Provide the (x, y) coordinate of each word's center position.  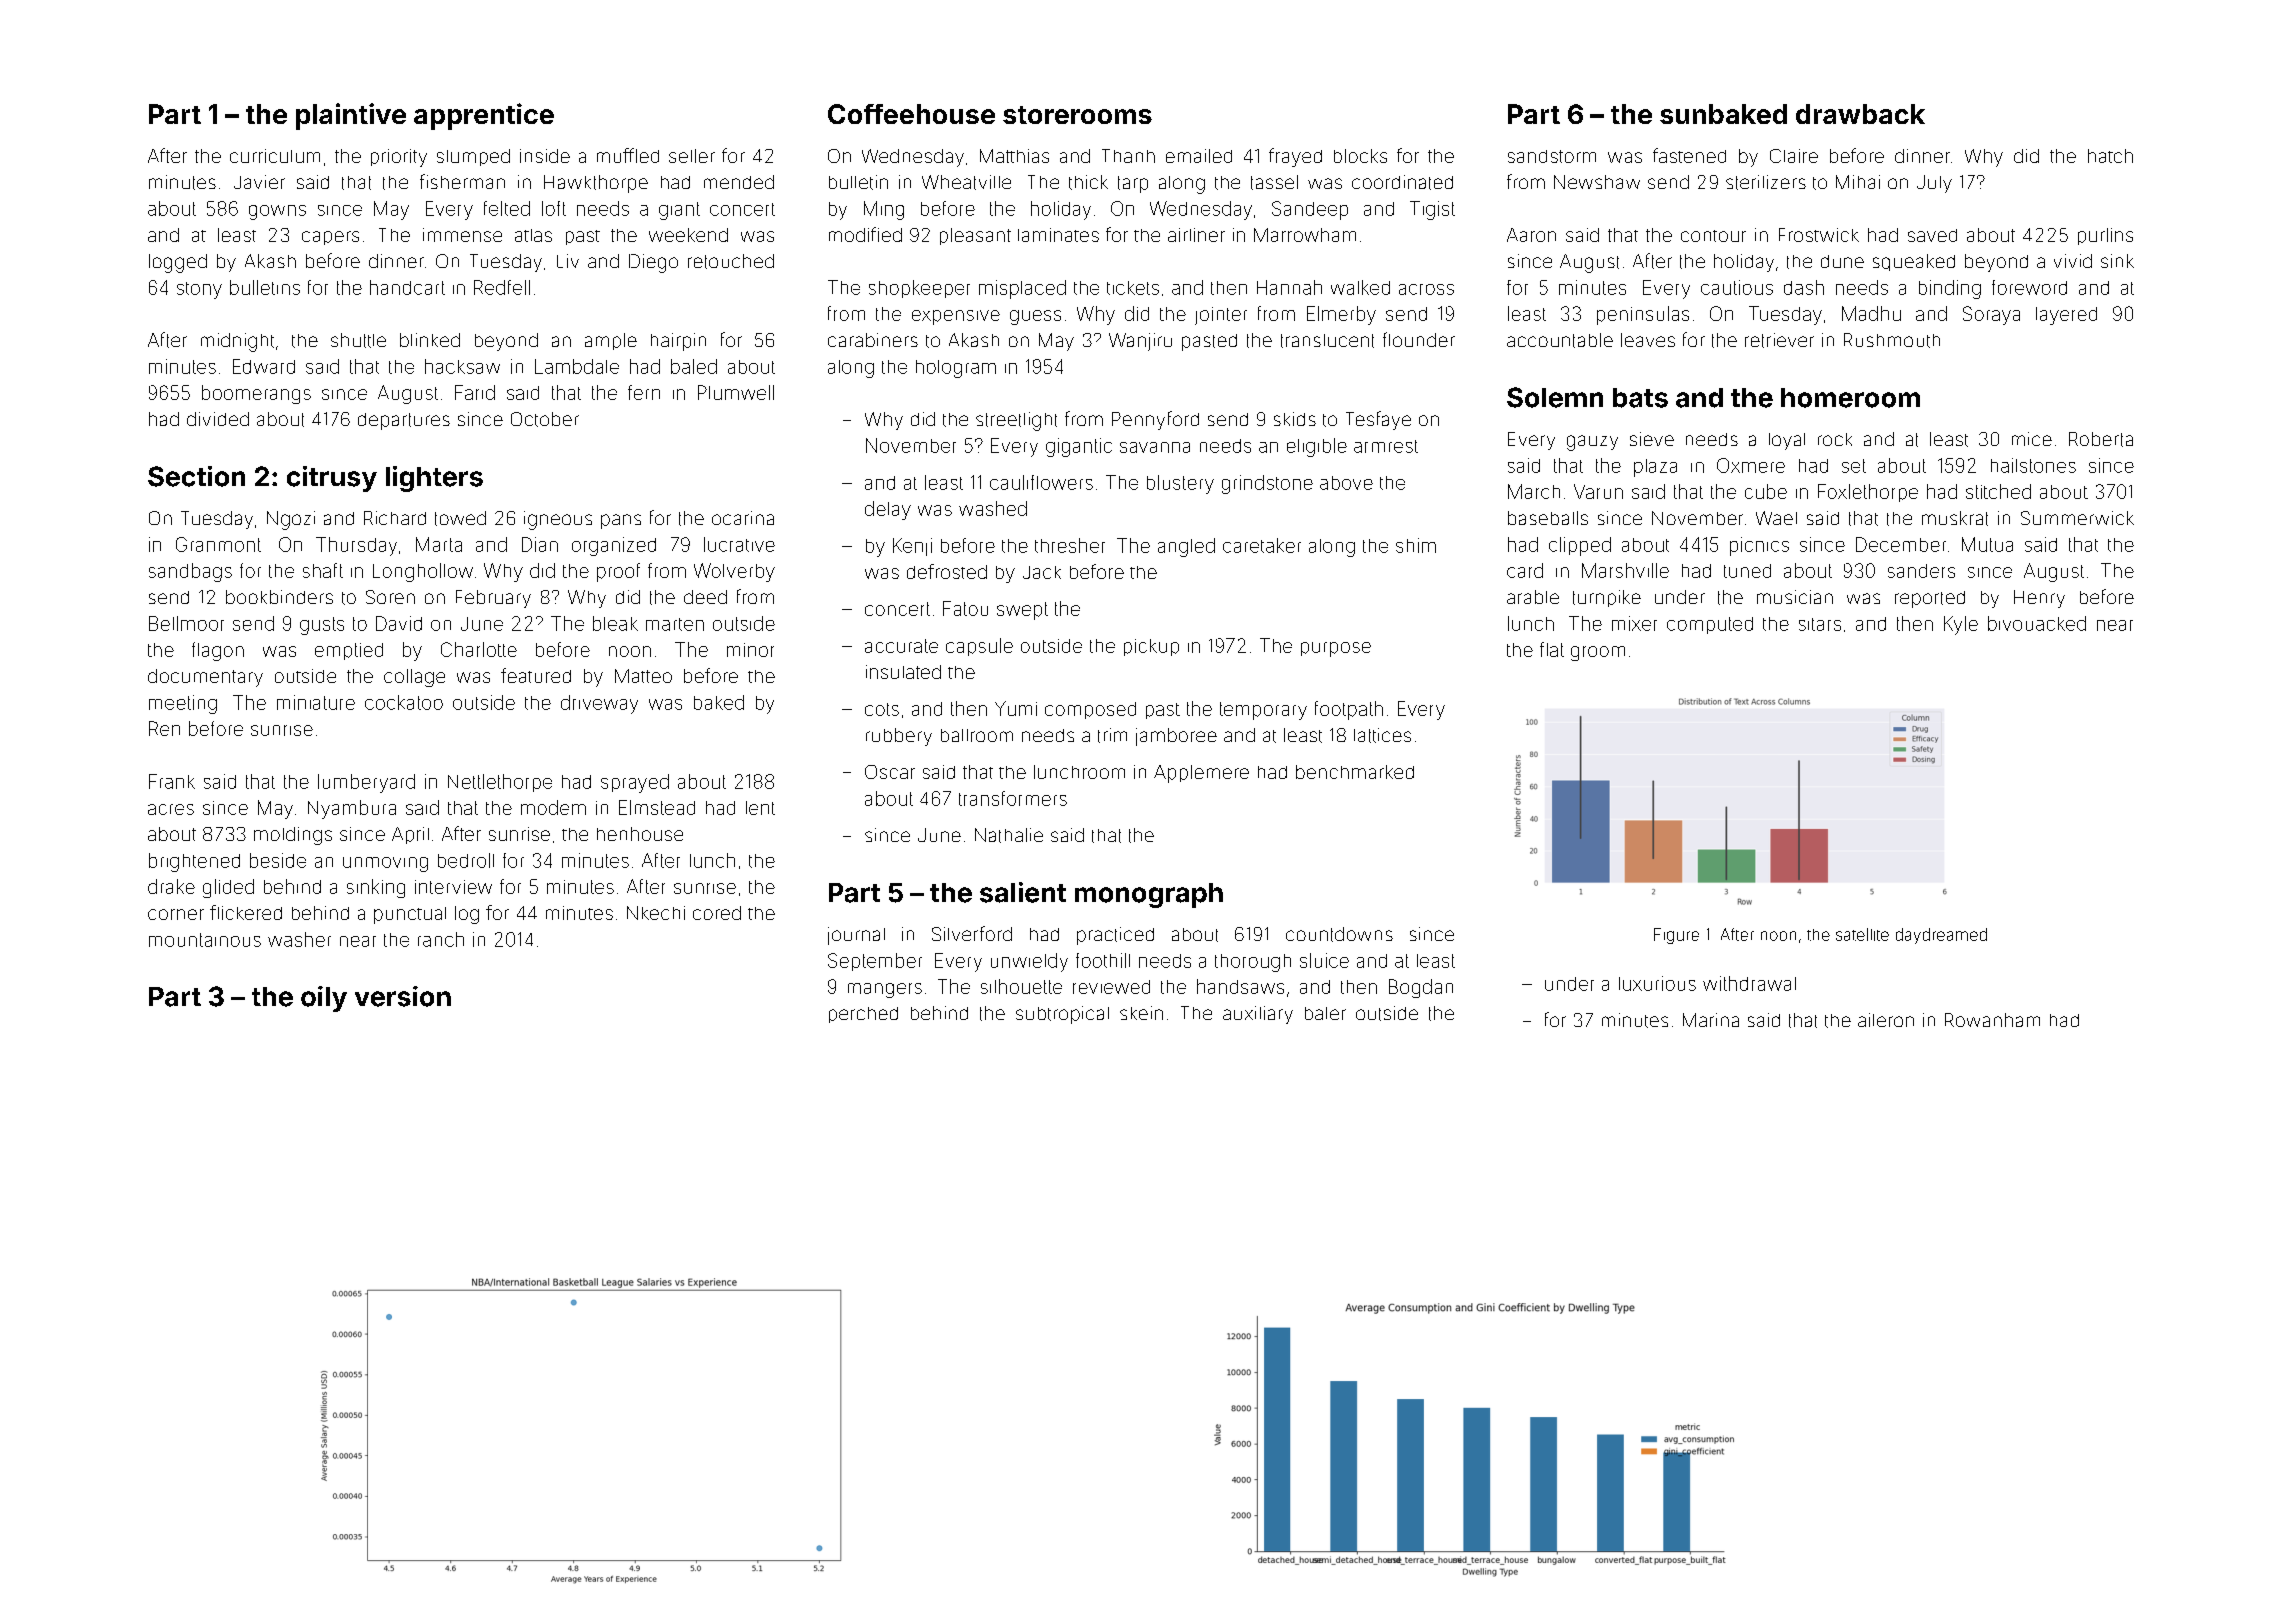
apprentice (484, 116)
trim (1112, 735)
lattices (1382, 735)
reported (1930, 599)
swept (1022, 611)
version (403, 996)
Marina (1711, 1020)
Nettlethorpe (500, 783)
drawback (1860, 114)
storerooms (1077, 115)
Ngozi (291, 520)
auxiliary (1258, 1015)
